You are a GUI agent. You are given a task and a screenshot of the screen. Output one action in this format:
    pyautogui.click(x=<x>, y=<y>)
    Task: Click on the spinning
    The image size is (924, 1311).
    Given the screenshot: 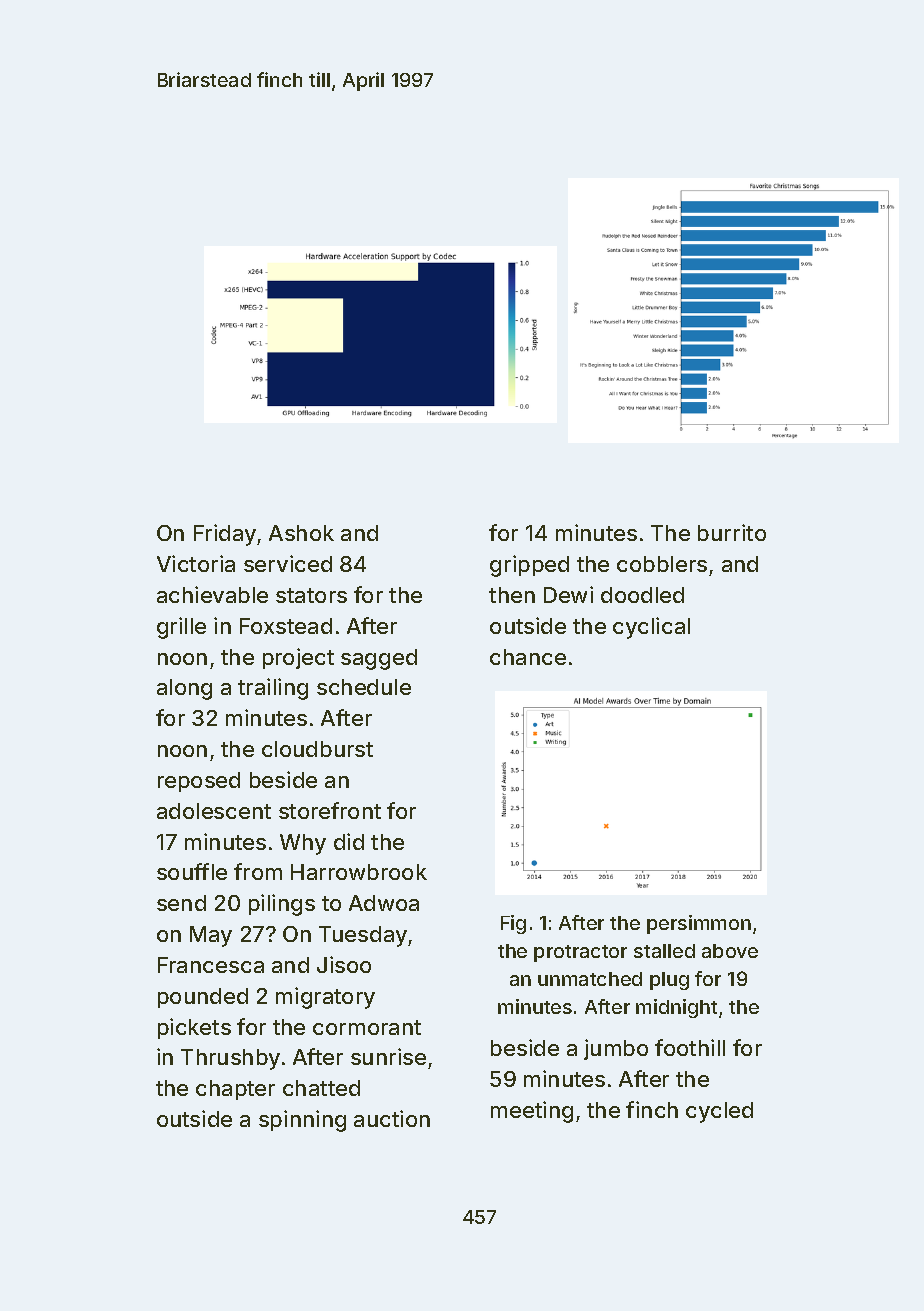 What is the action you would take?
    pyautogui.click(x=302, y=1121)
